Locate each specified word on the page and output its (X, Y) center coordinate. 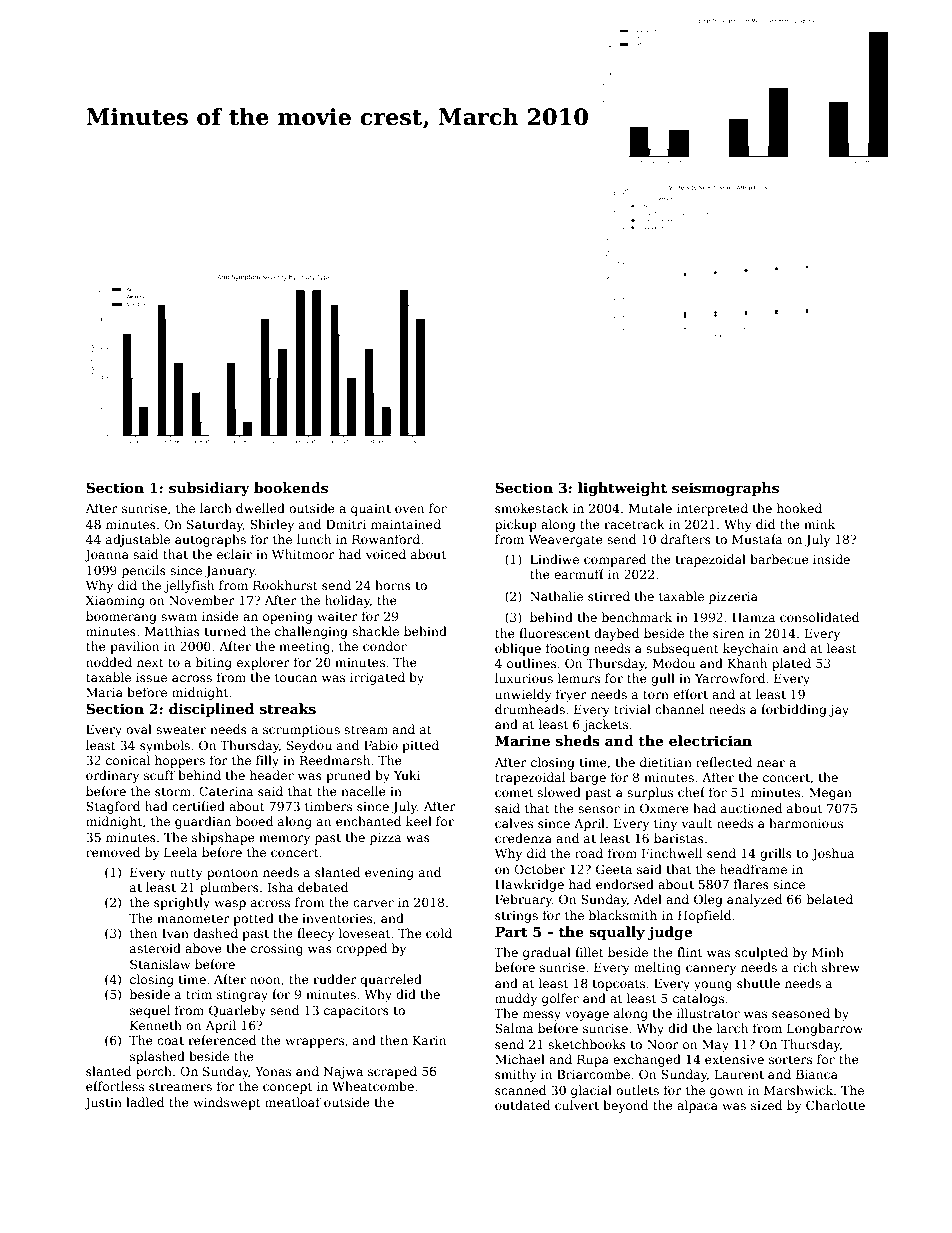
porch (154, 1072)
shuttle (758, 983)
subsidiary (209, 489)
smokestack (532, 508)
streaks (288, 708)
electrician (710, 740)
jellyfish (189, 586)
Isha (281, 887)
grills (776, 854)
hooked (799, 508)
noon (265, 980)
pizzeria (733, 598)
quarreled (391, 980)
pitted (420, 746)
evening (389, 874)
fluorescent (554, 633)
